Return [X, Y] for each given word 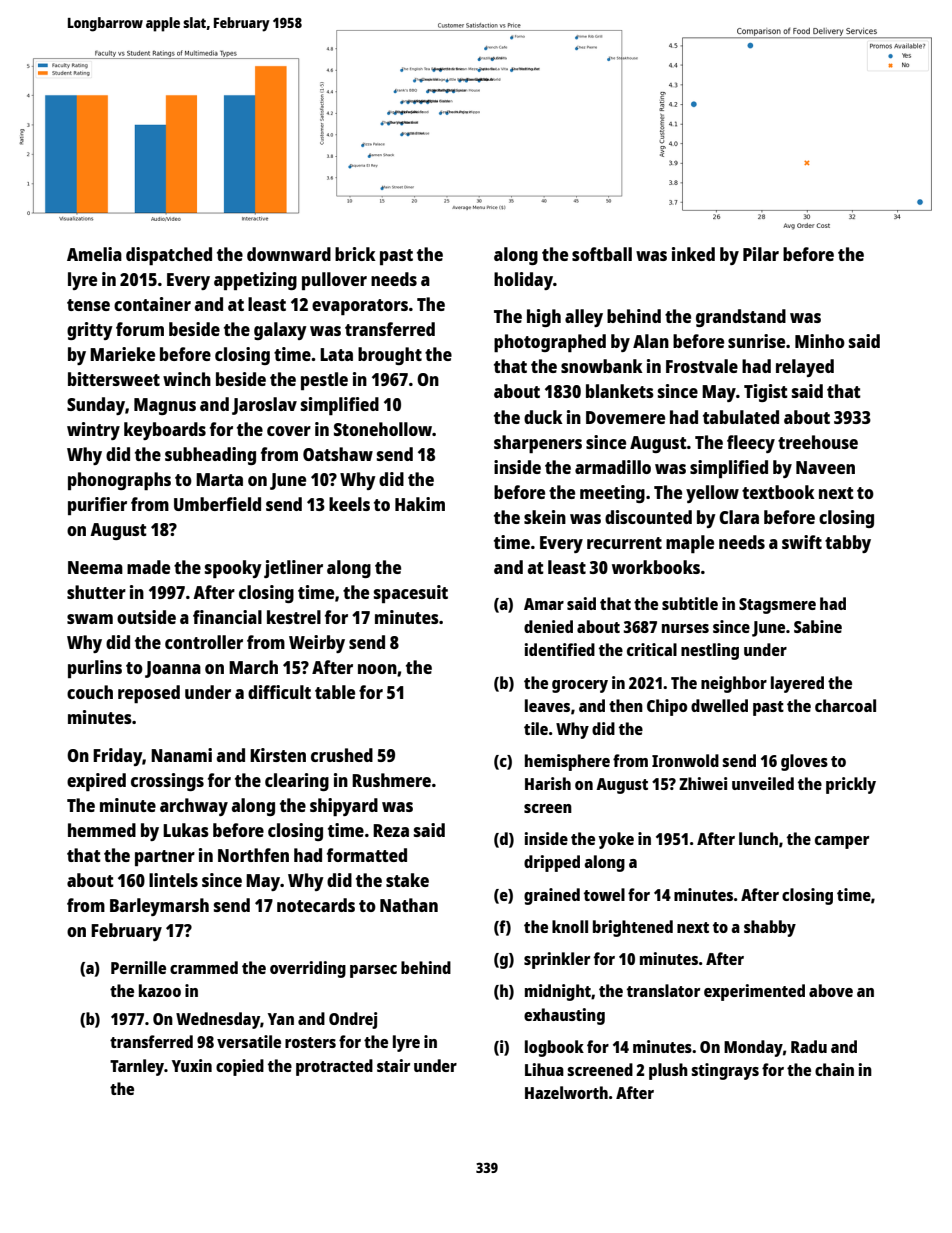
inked [693, 254]
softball [602, 254]
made [148, 567]
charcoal [845, 705]
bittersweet [114, 379]
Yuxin [192, 1065]
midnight [558, 992]
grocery [580, 686]
